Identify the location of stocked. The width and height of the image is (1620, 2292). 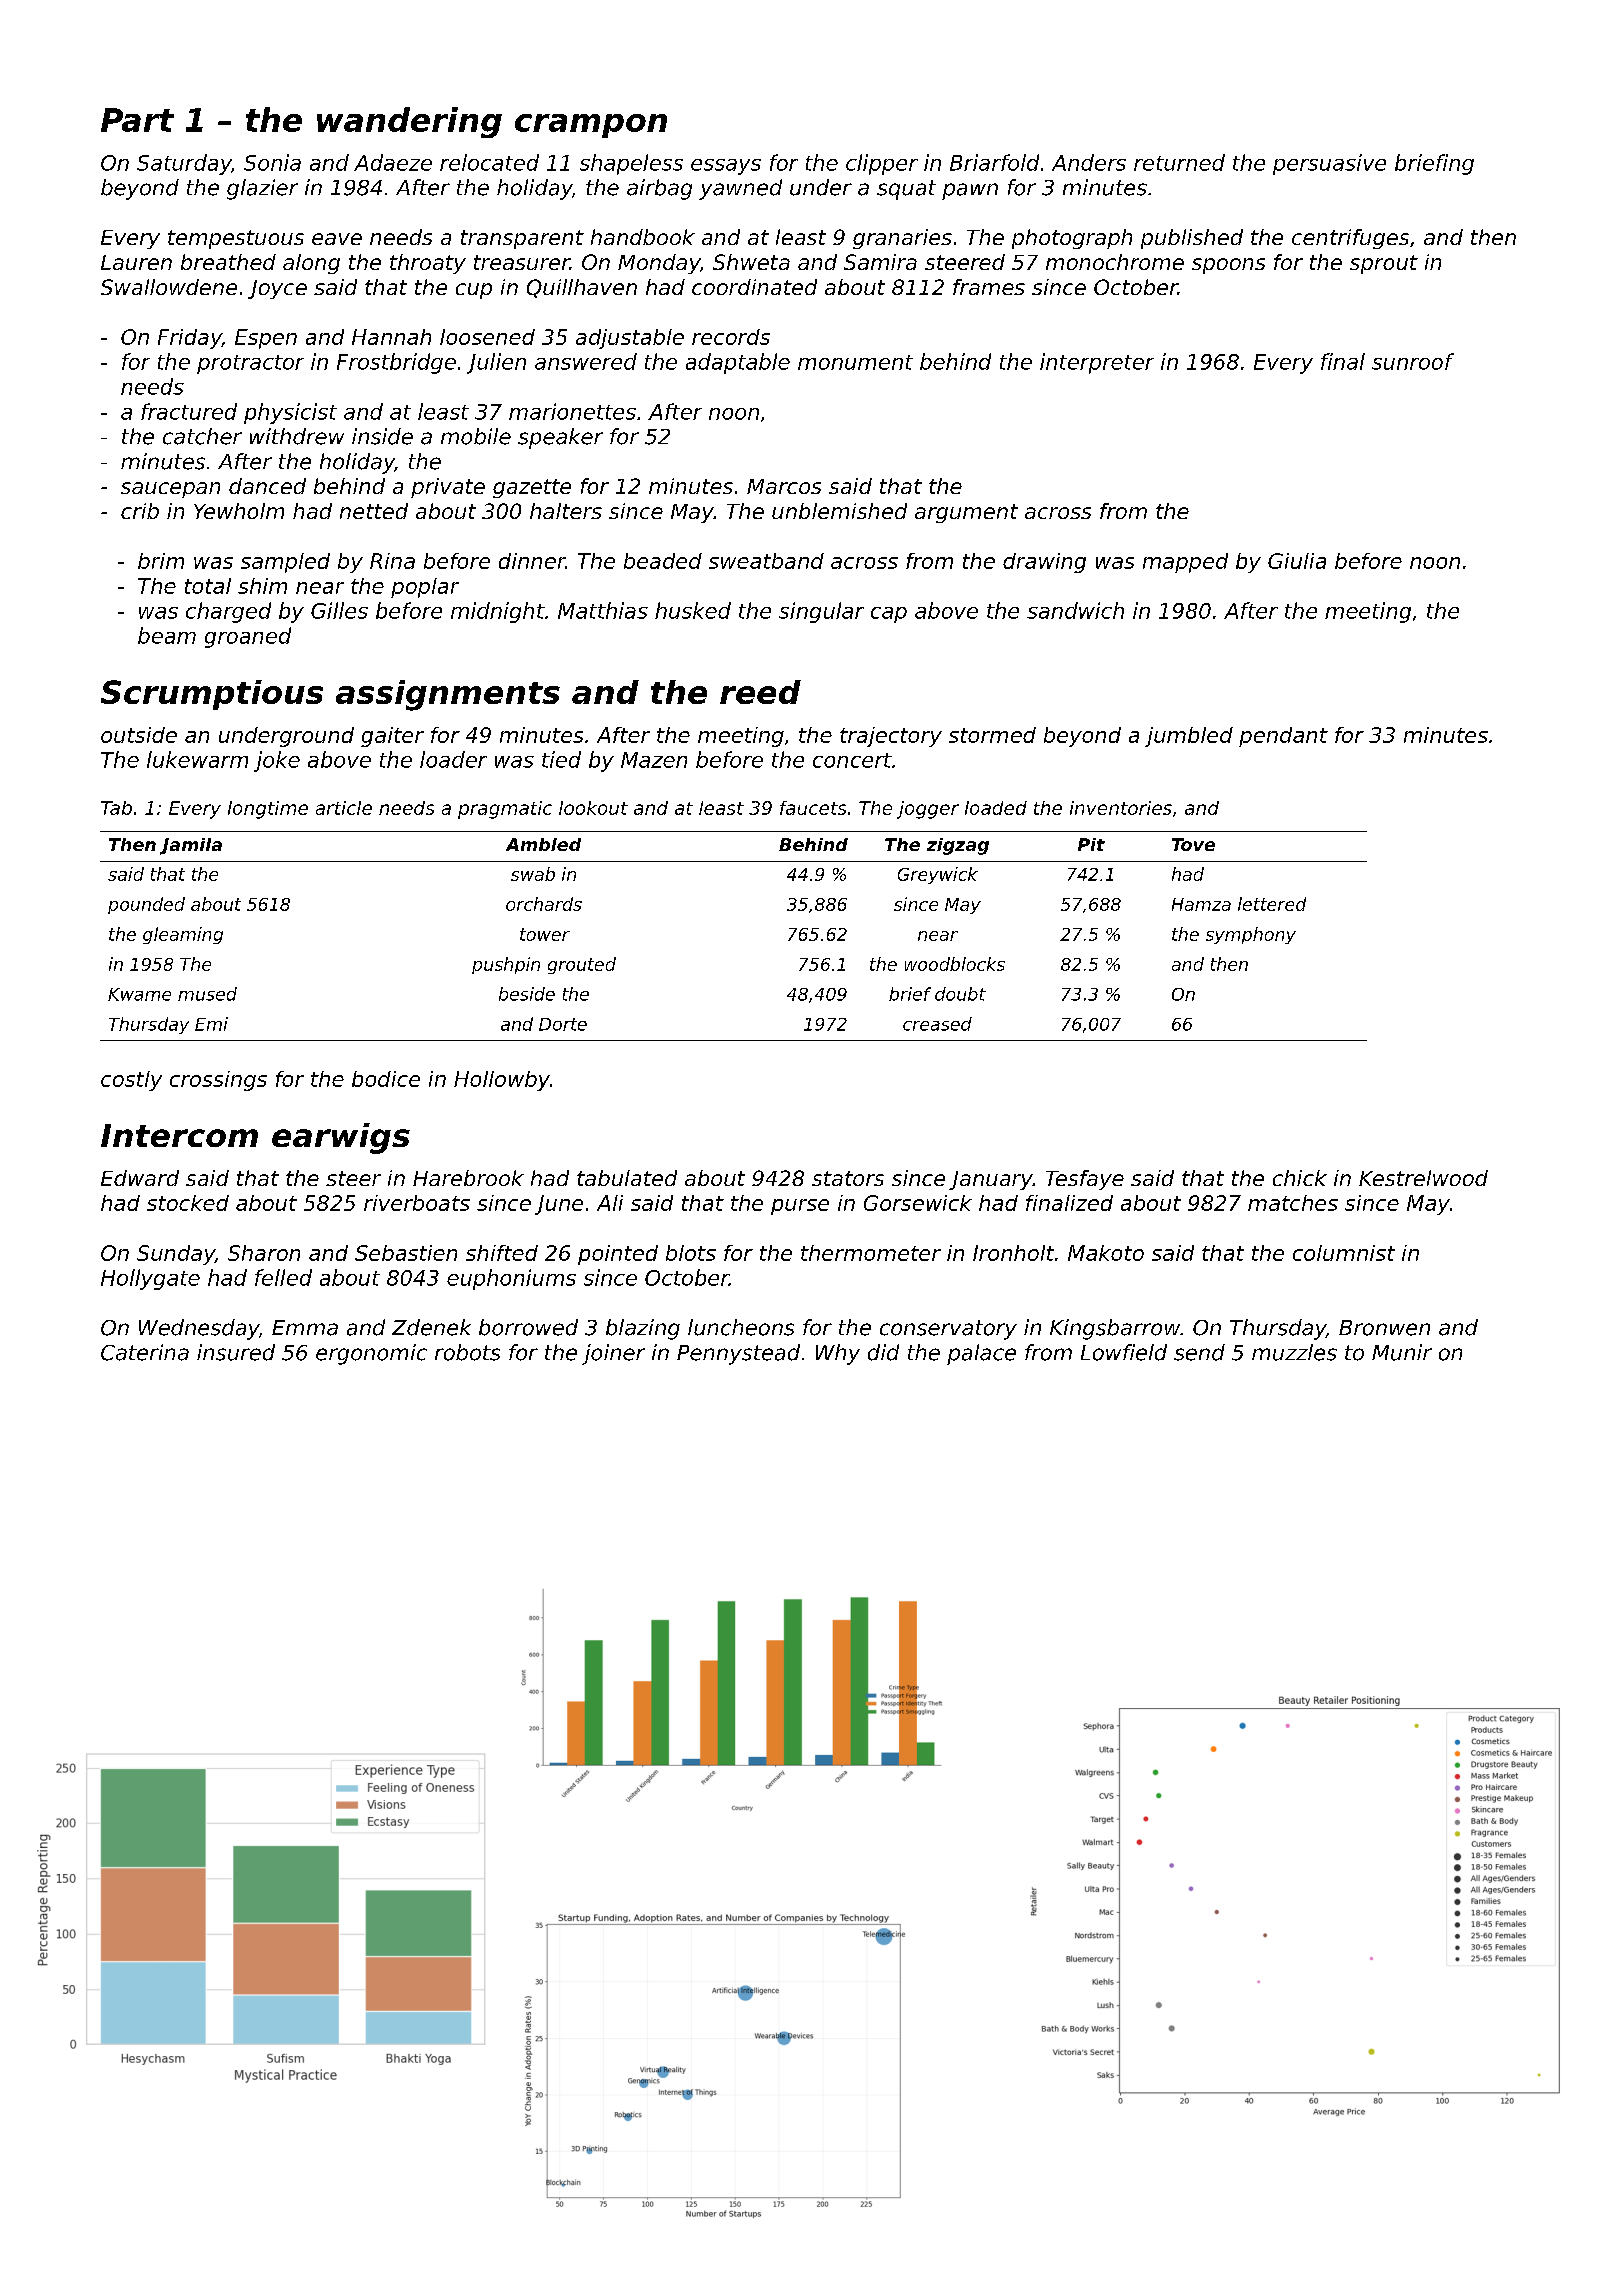
(188, 1203).
